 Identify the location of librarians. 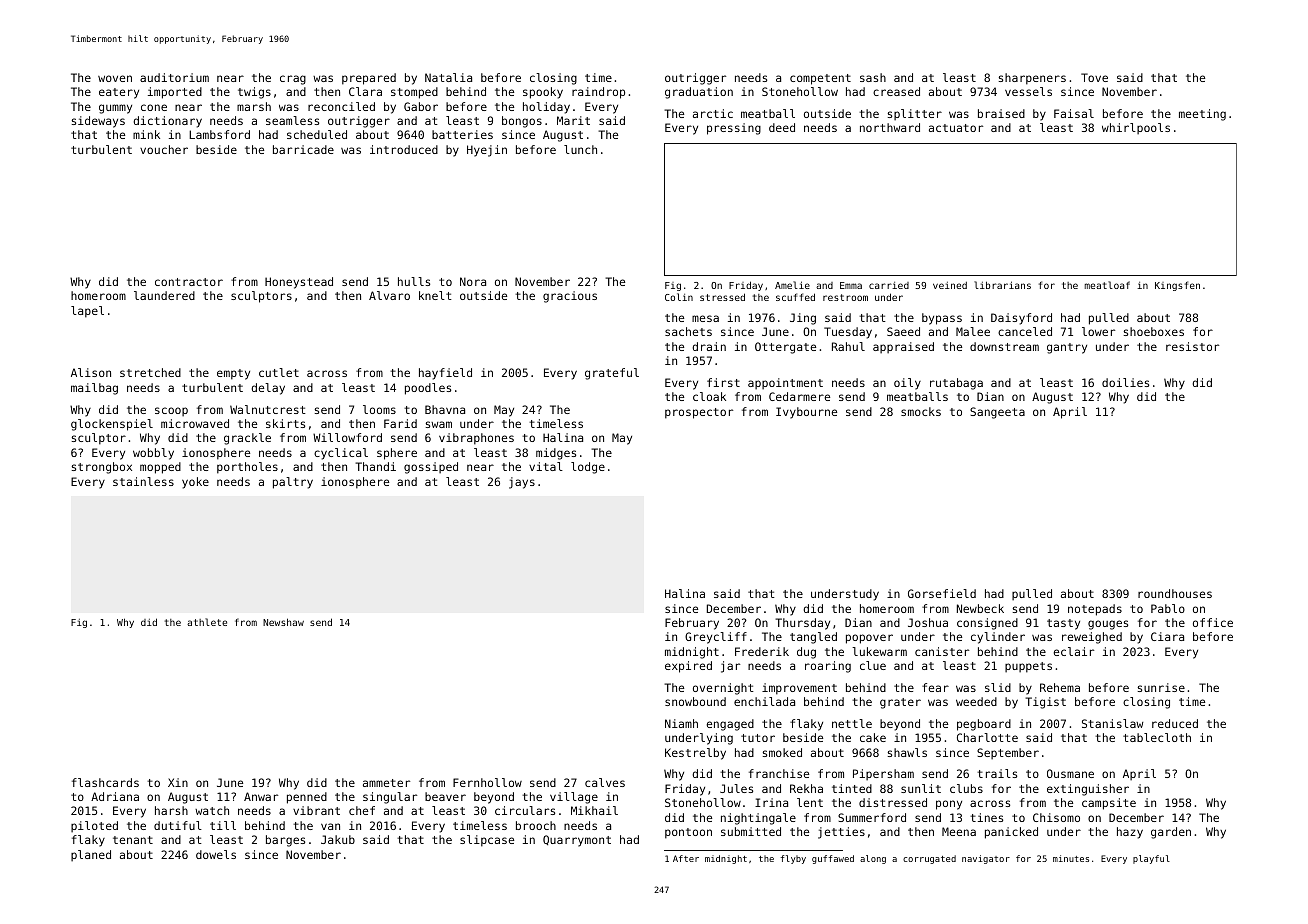
(1002, 285).
